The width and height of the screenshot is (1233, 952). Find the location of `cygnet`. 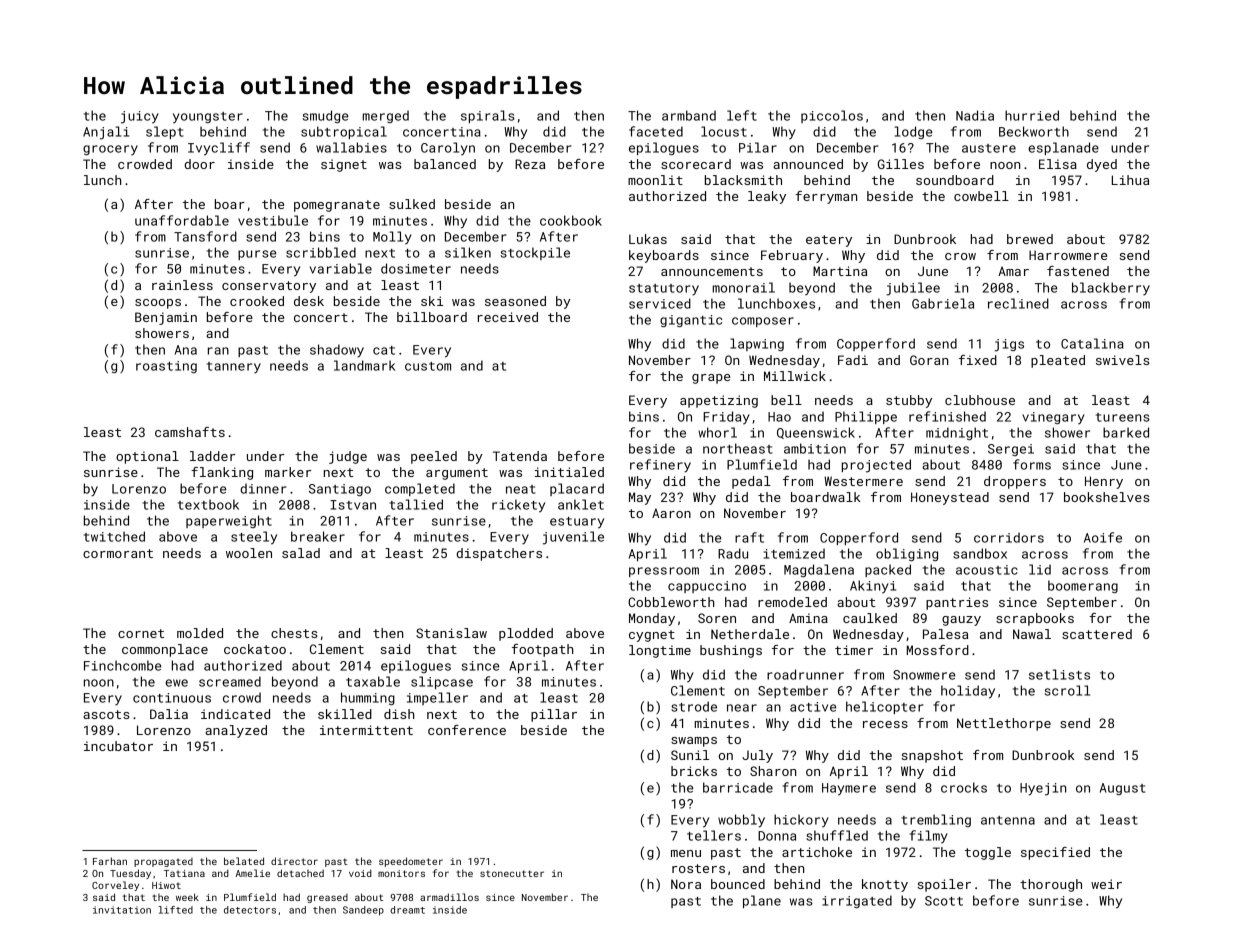

cygnet is located at coordinates (652, 636).
